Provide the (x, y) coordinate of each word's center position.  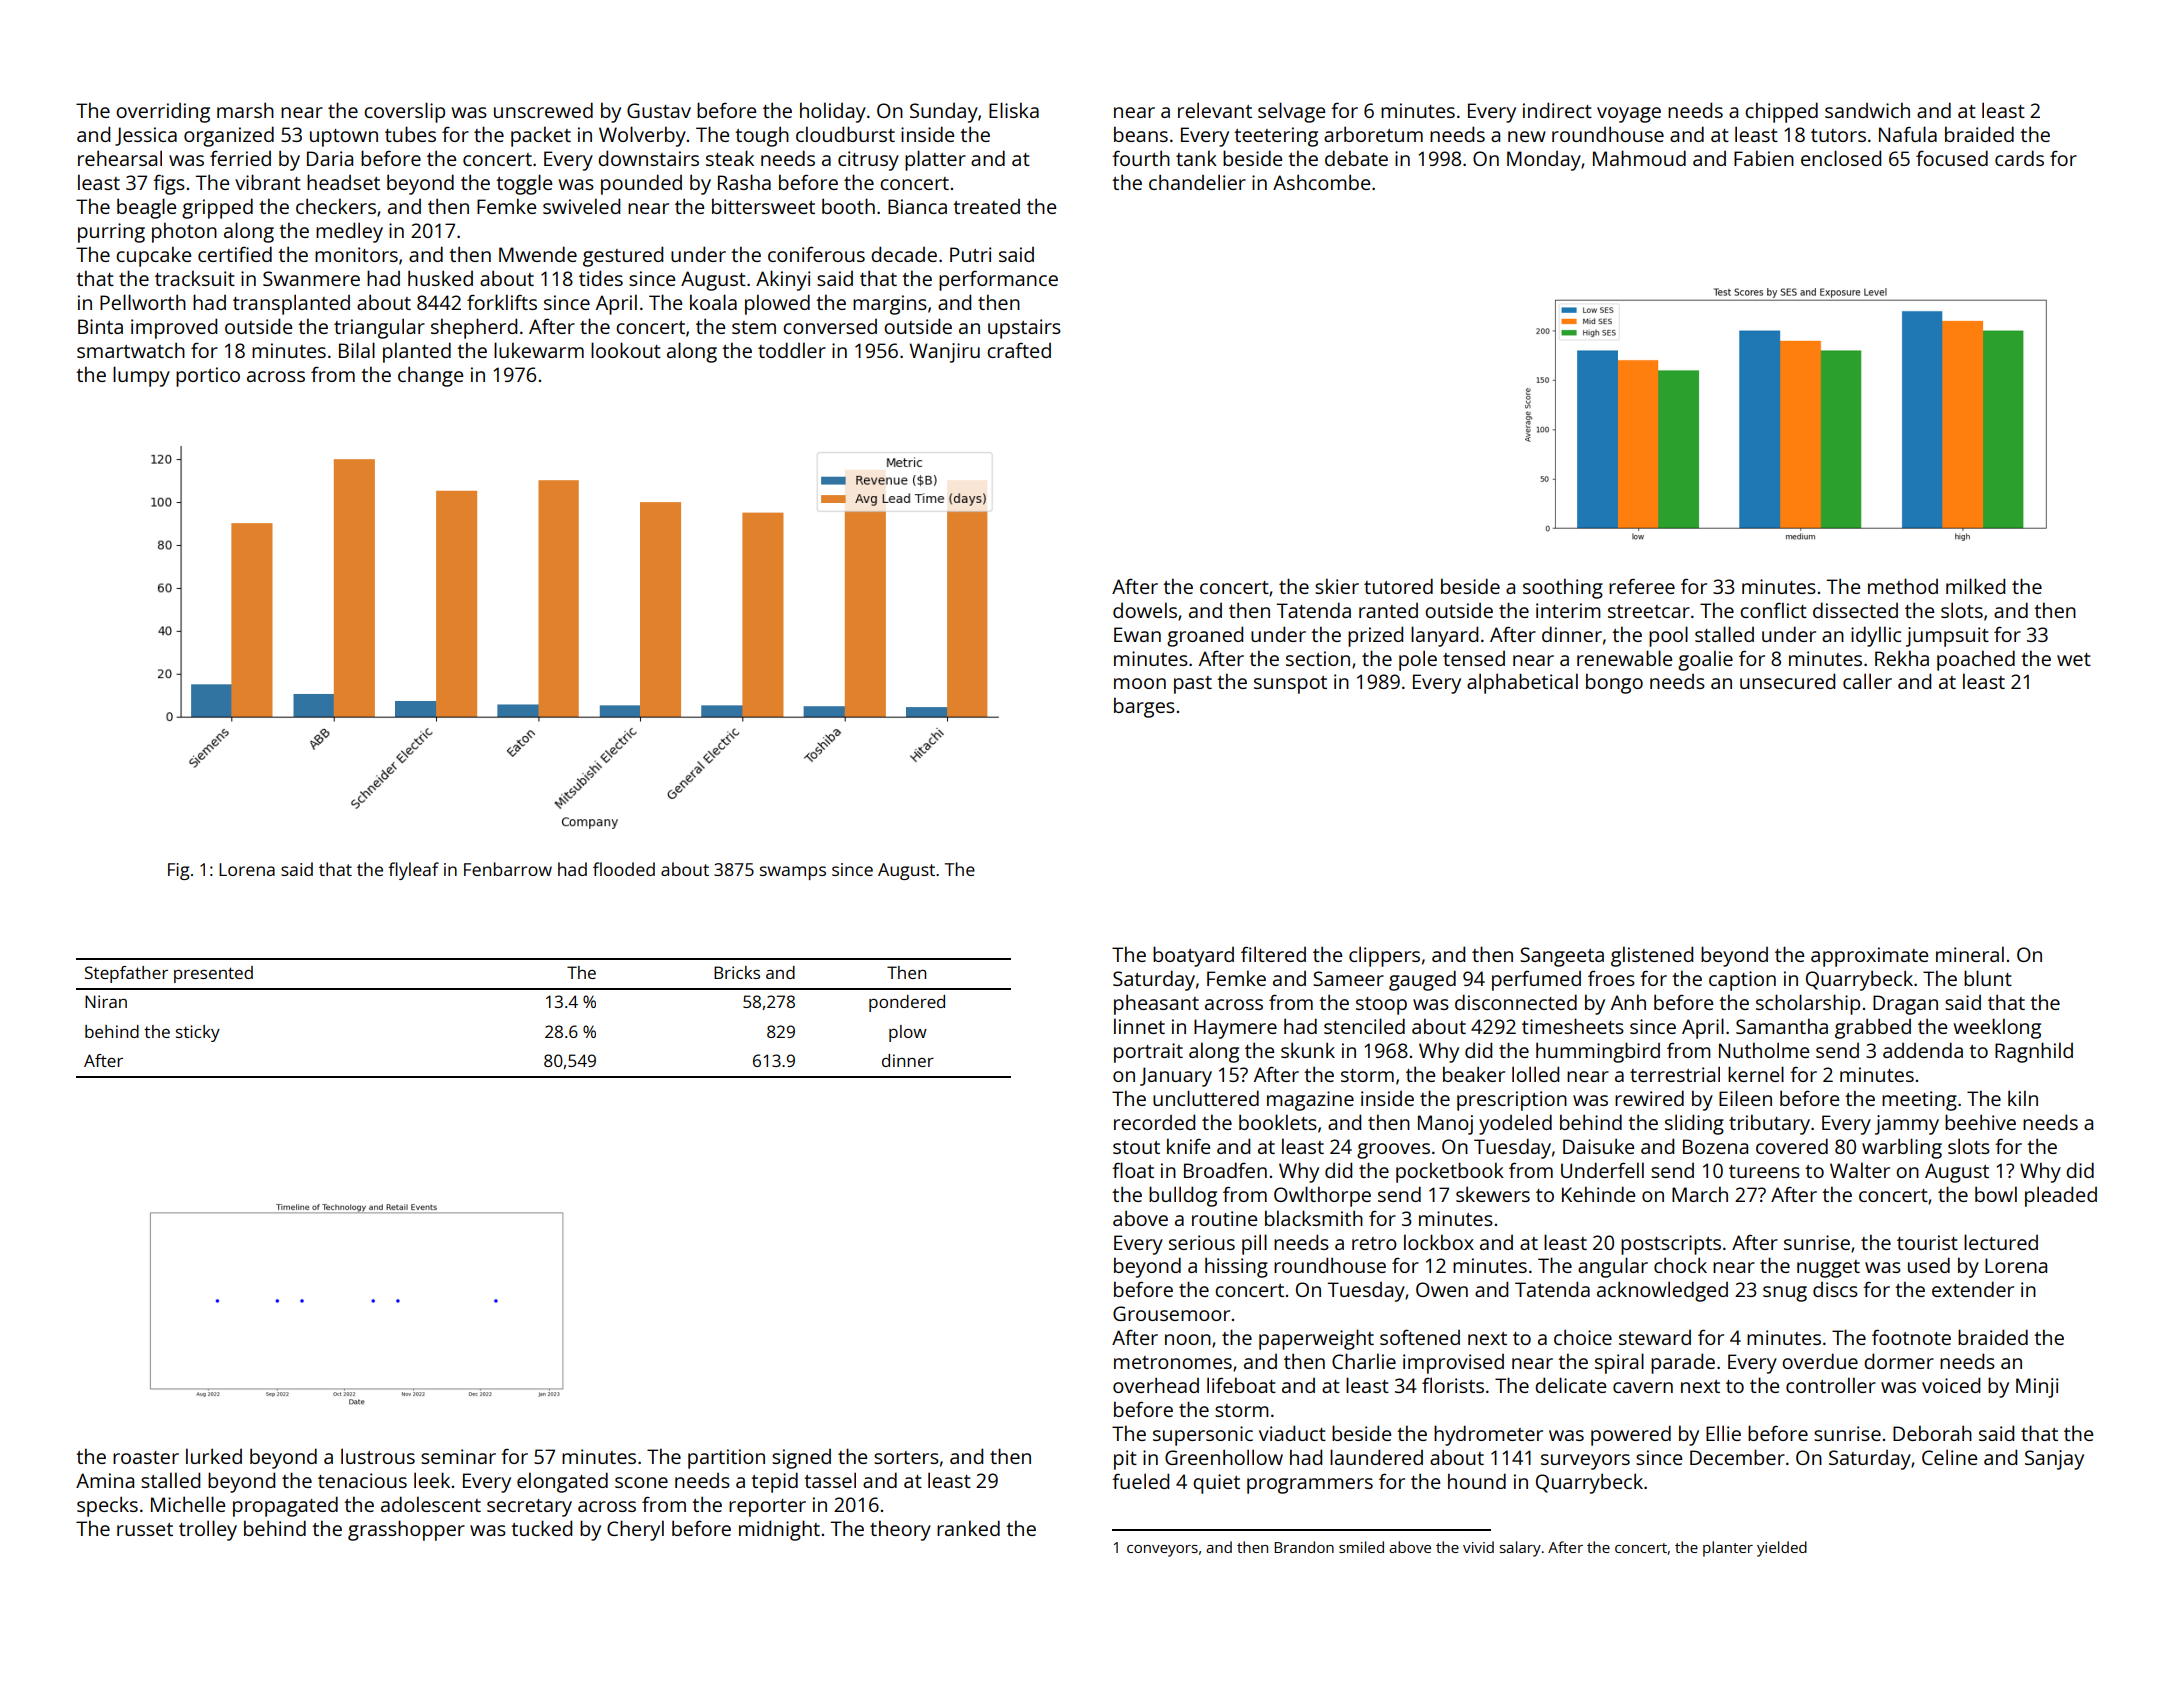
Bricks (737, 972)
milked (1975, 586)
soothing (1563, 588)
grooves (1393, 1151)
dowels (1145, 610)
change (430, 376)
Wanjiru (945, 353)
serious (1202, 1242)
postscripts (1671, 1245)
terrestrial (1675, 1074)
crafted (1019, 350)
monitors (356, 254)
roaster (146, 1457)
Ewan (1137, 634)
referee (1642, 586)
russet (145, 1529)
